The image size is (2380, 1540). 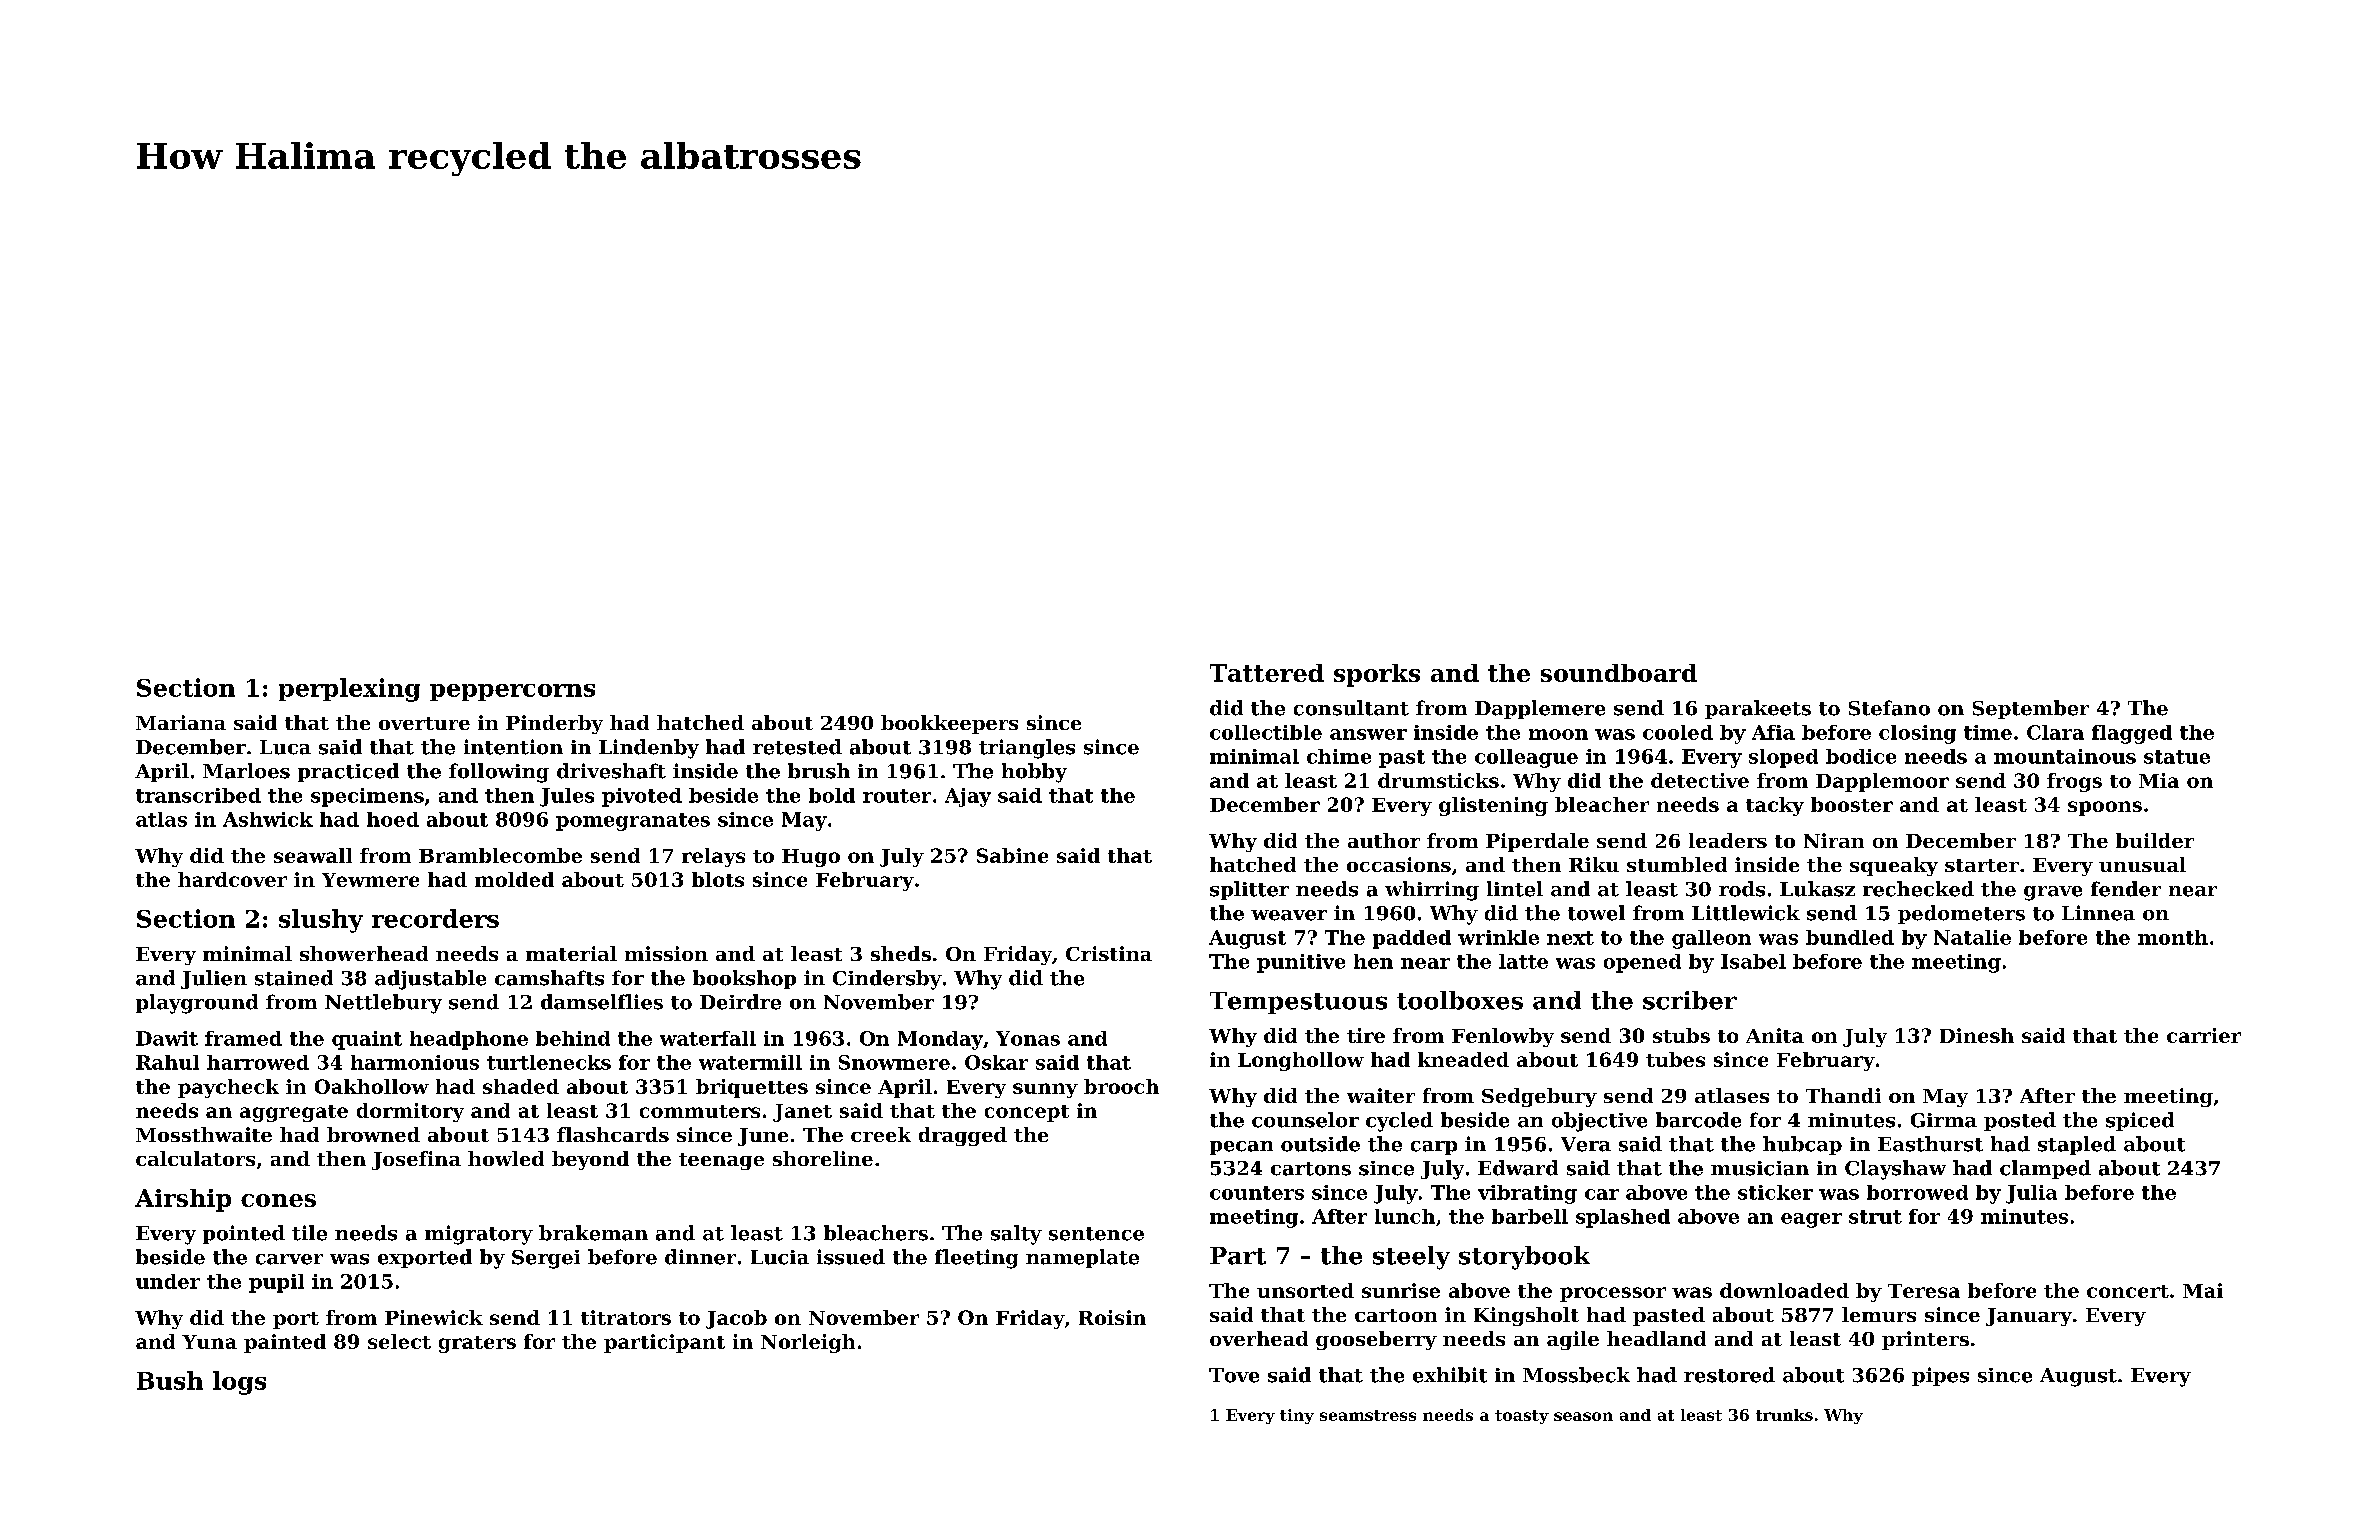 What do you see at coordinates (1368, 734) in the image?
I see `answer` at bounding box center [1368, 734].
